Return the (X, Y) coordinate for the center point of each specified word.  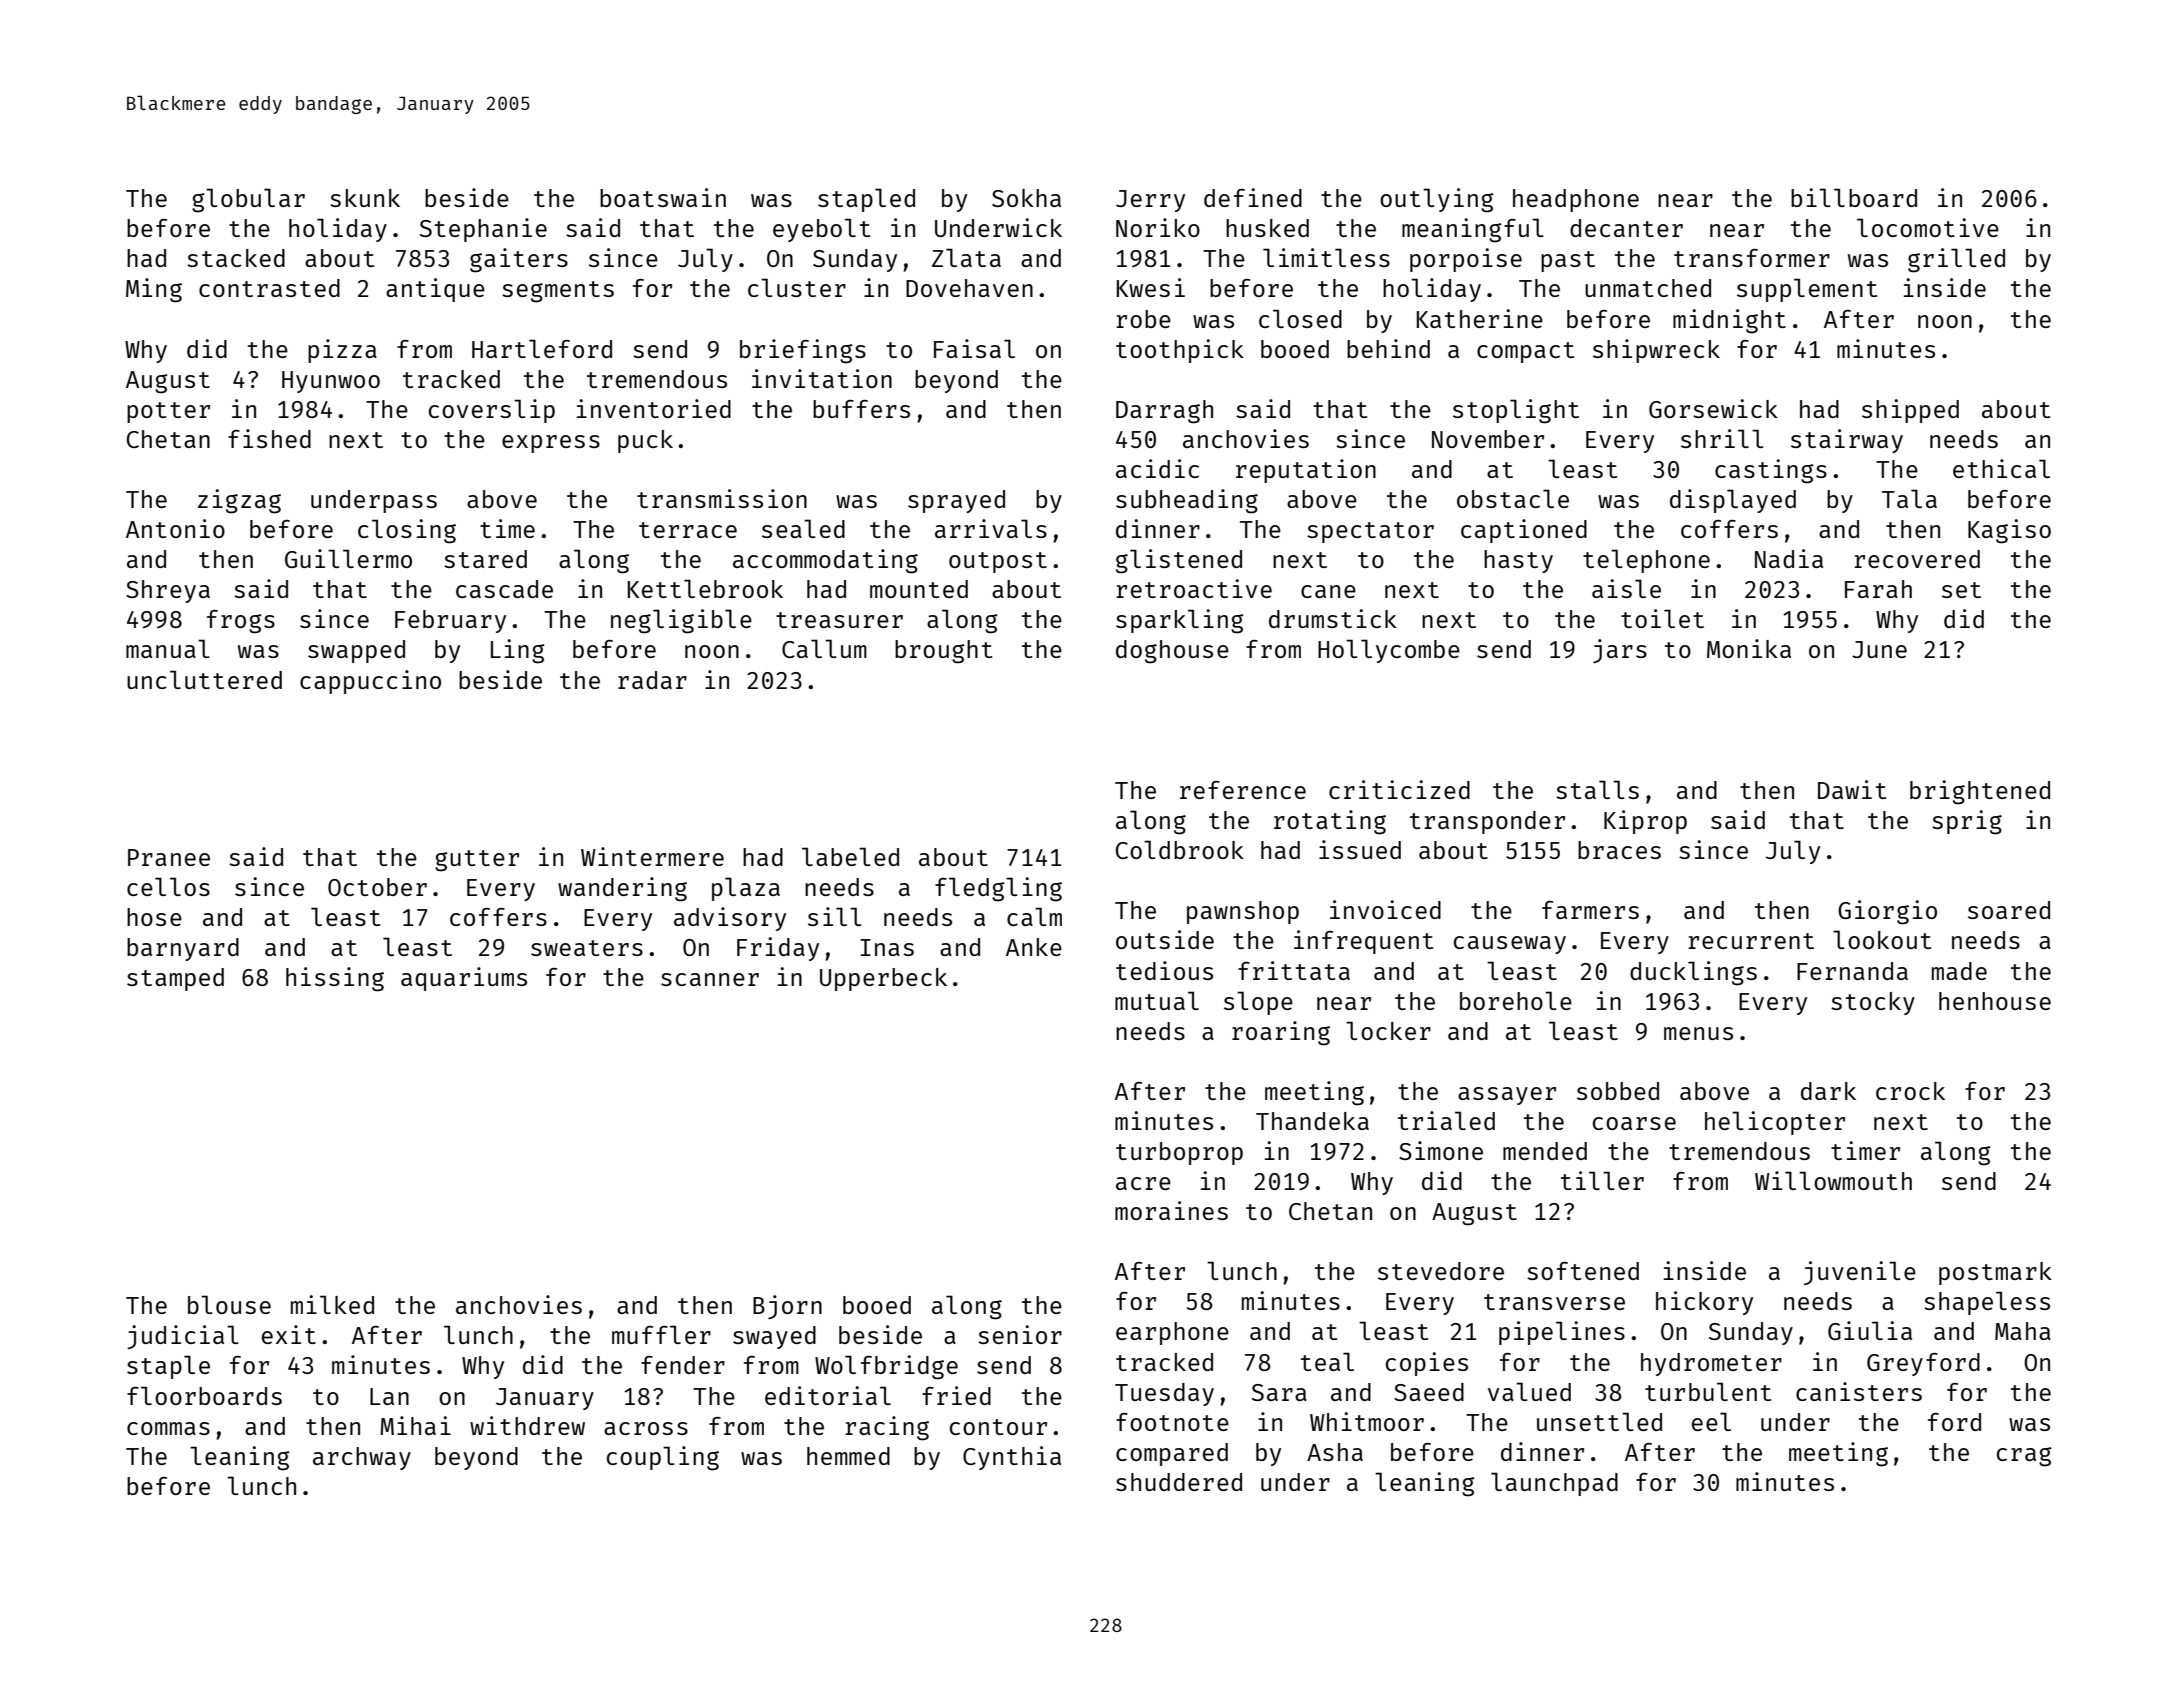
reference (1243, 790)
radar (652, 680)
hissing (335, 979)
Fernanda (1852, 971)
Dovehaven (969, 288)
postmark (1995, 1273)
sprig (1967, 822)
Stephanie (483, 230)
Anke (1034, 947)
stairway (1847, 441)
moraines (1171, 1210)
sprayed (956, 501)
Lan (389, 1396)
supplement (1807, 290)
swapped (356, 651)
